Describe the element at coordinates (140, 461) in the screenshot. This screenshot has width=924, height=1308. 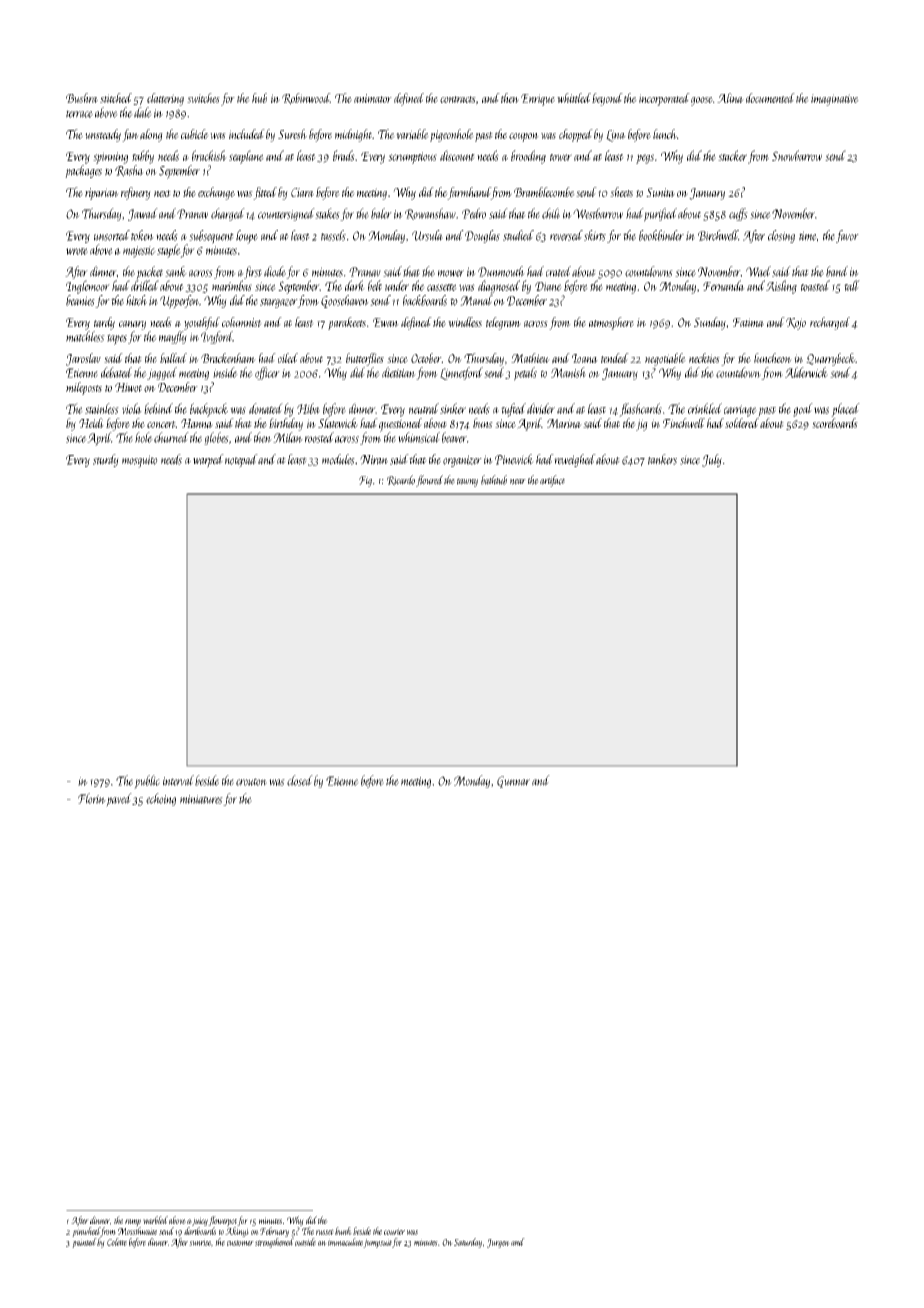
I see `mosquito` at that location.
